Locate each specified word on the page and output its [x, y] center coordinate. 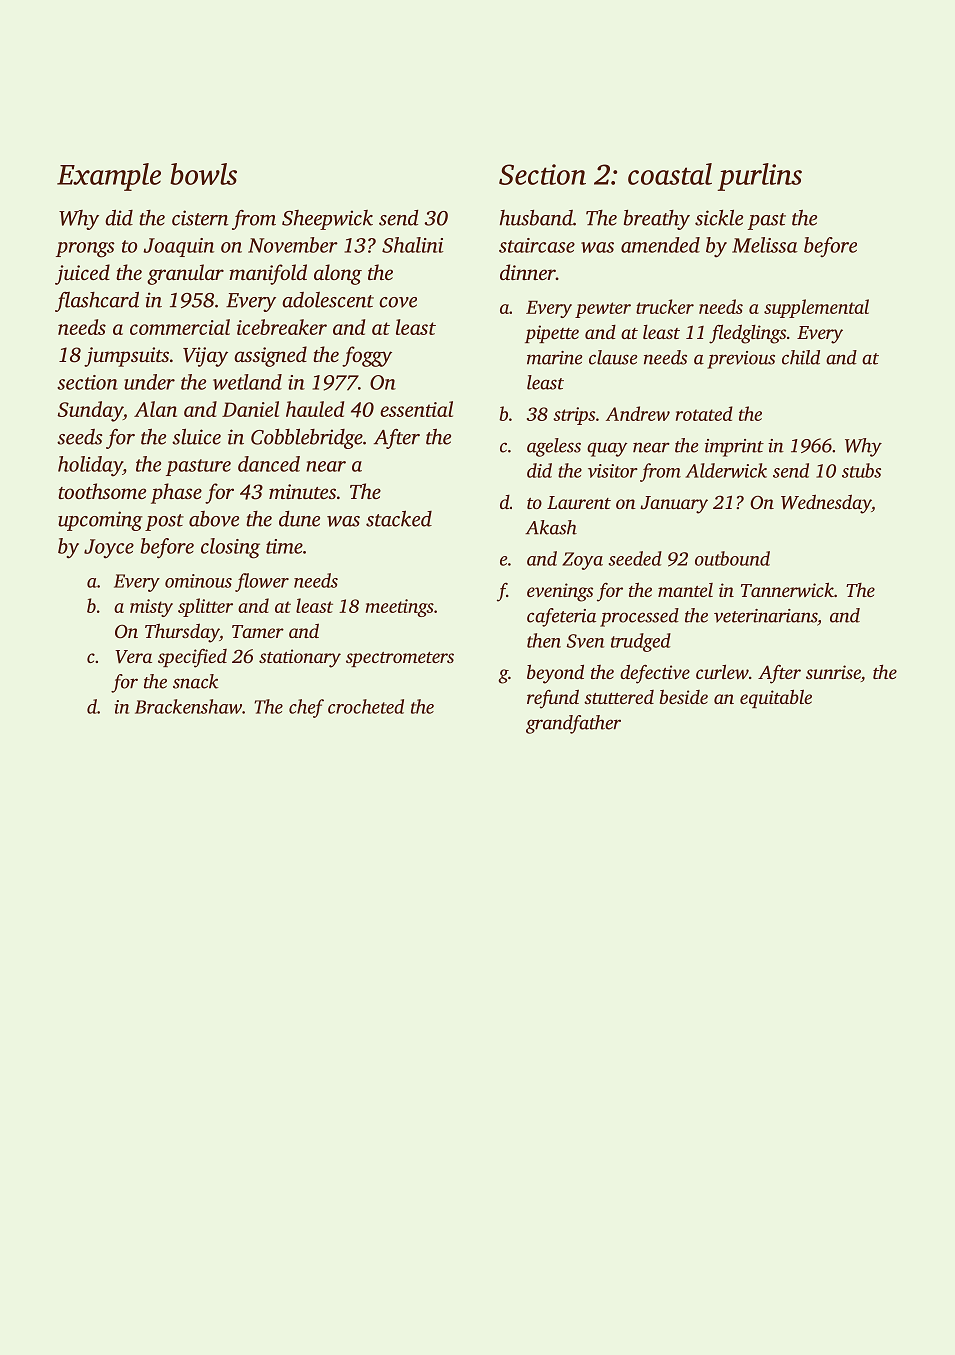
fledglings [747, 334]
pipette [552, 334]
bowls [203, 174]
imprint [734, 448]
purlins [760, 177]
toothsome [102, 491]
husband [536, 218]
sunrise [833, 672]
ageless [554, 447]
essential [416, 409]
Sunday [90, 411]
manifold [268, 274]
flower [262, 582]
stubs [861, 470]
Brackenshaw [188, 706]
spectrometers [400, 659]
